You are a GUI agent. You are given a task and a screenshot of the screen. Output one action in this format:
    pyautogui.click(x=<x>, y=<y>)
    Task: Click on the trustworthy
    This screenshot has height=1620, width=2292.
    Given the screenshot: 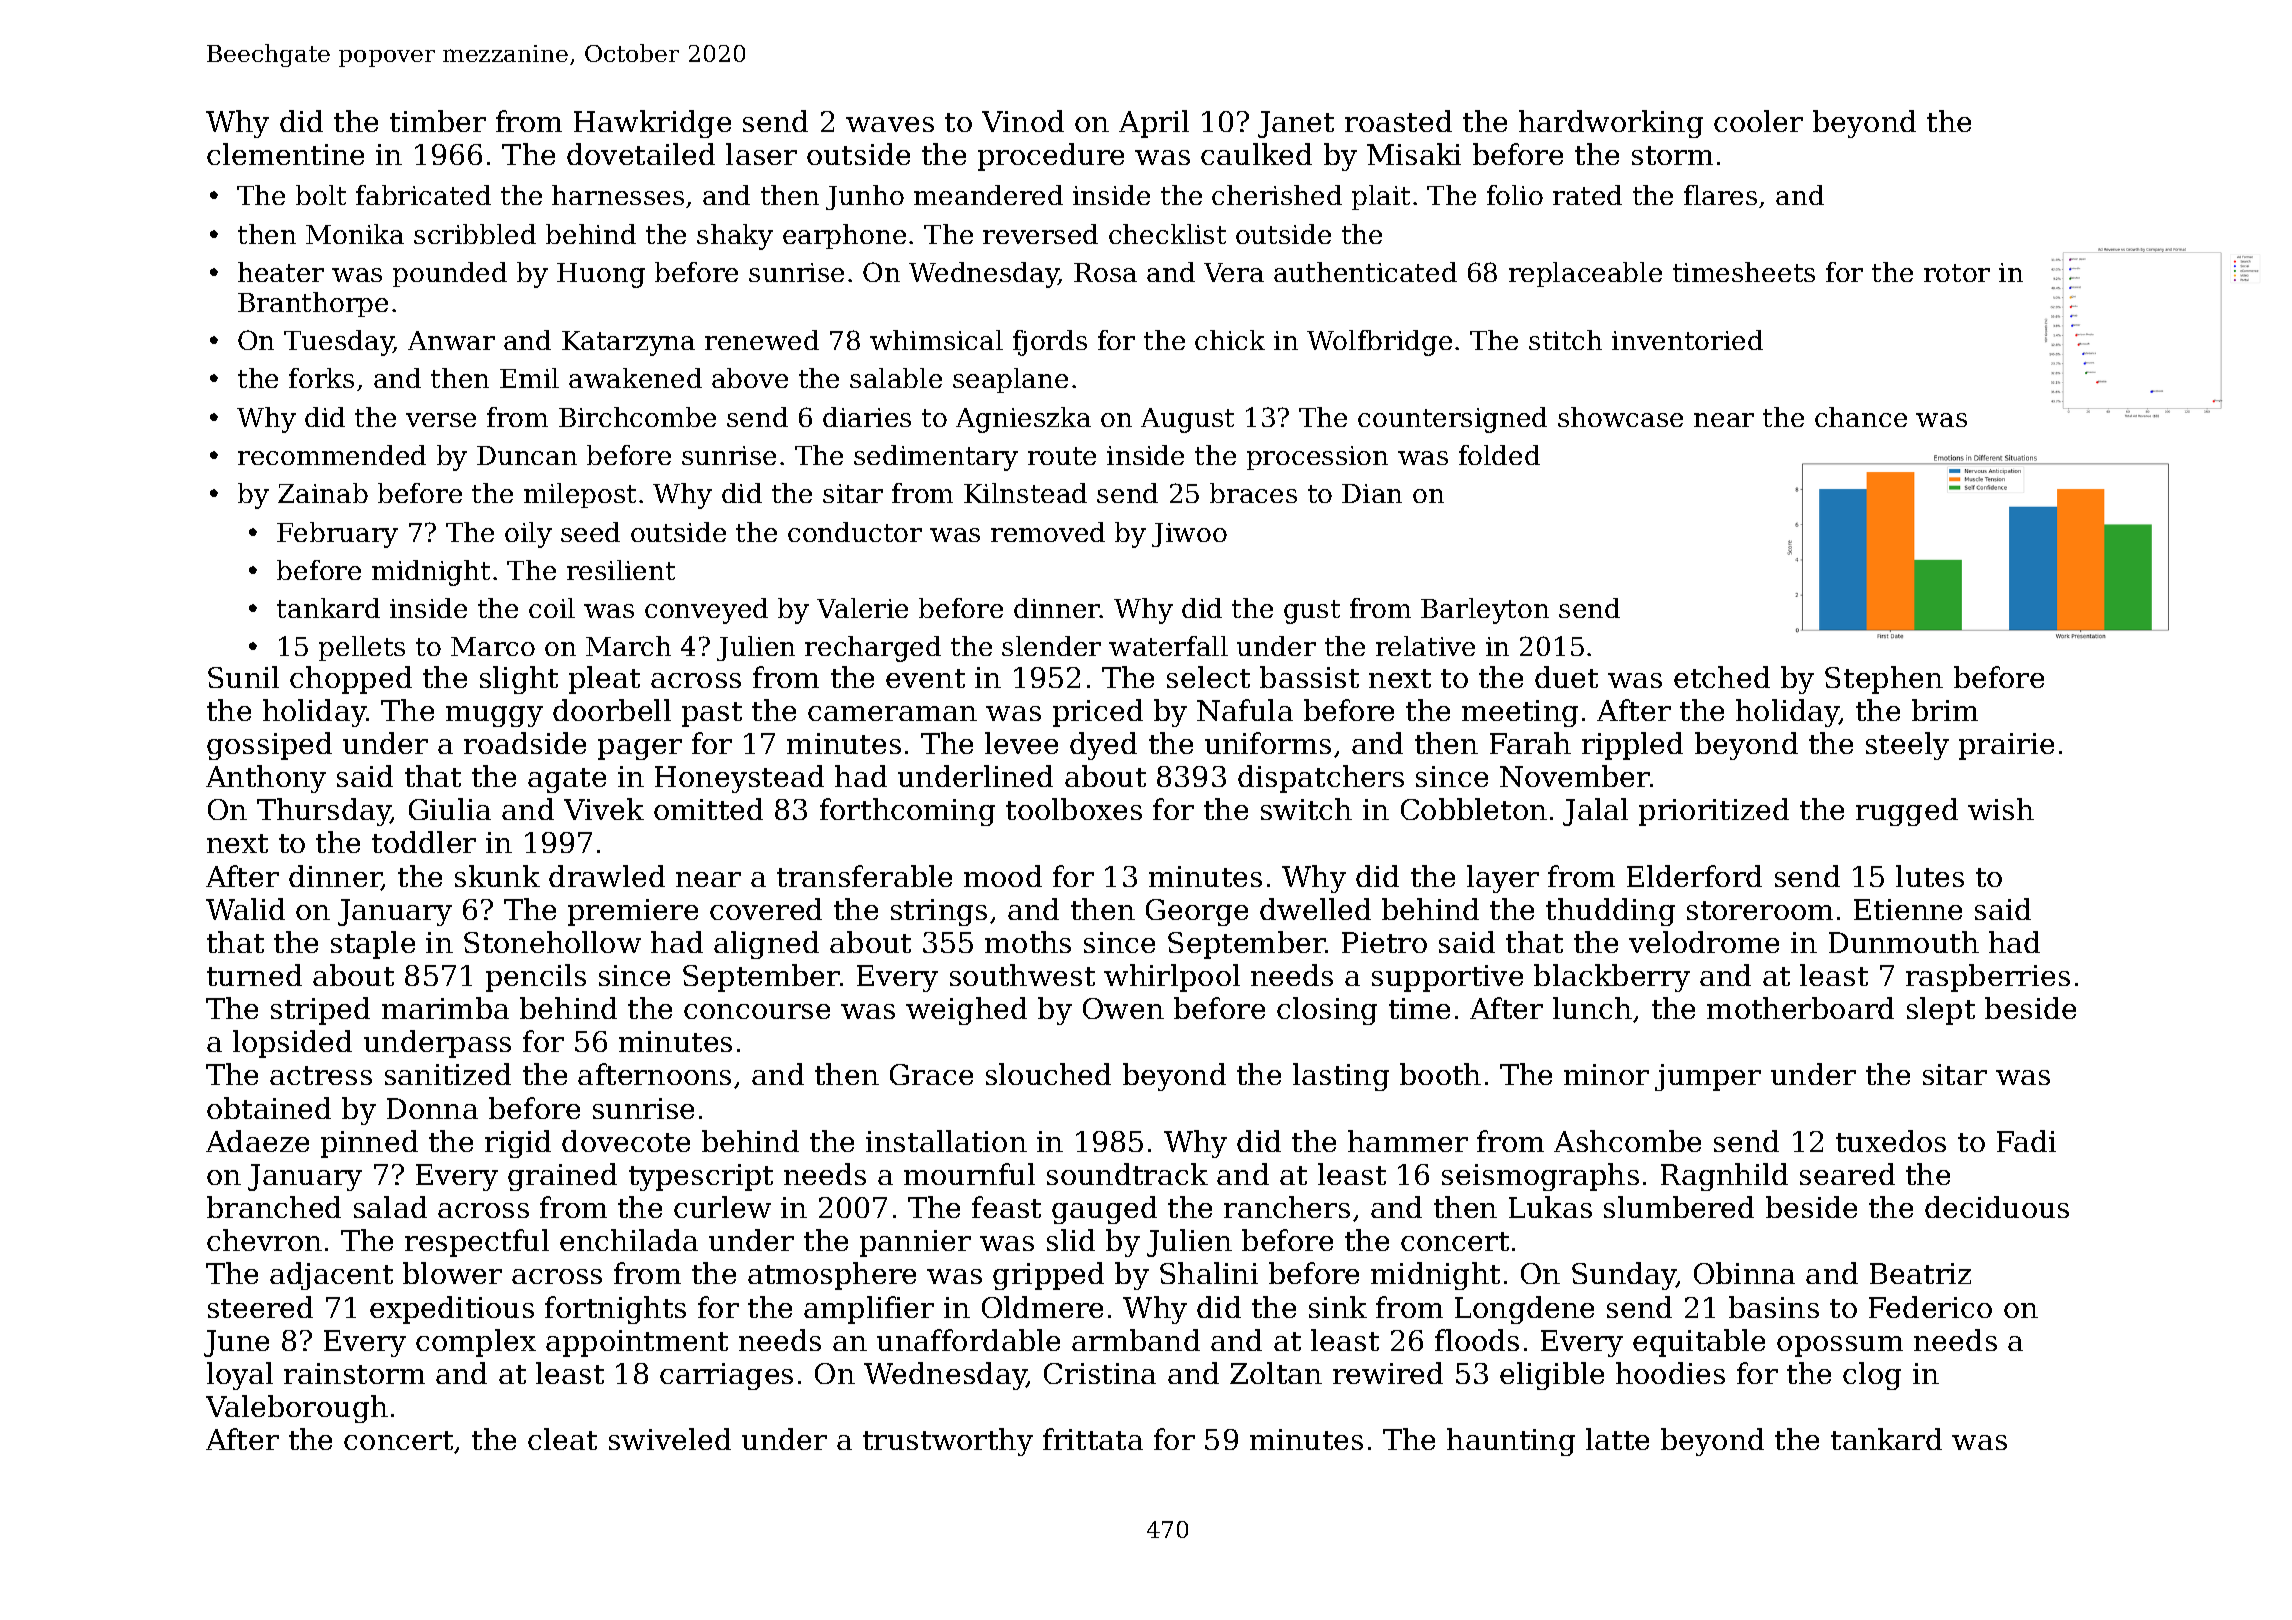 What is the action you would take?
    pyautogui.click(x=948, y=1442)
